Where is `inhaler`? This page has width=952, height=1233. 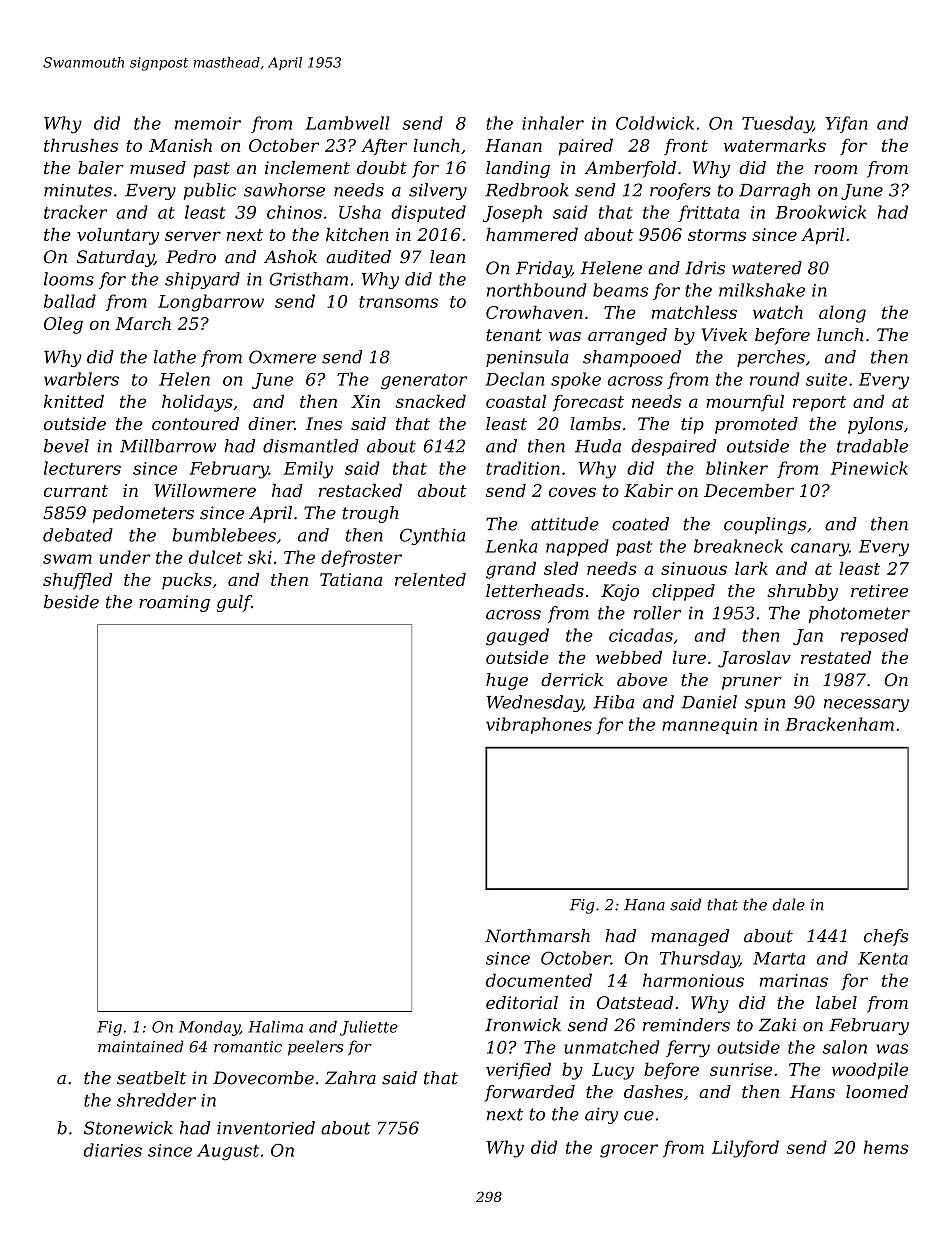 inhaler is located at coordinates (553, 123).
